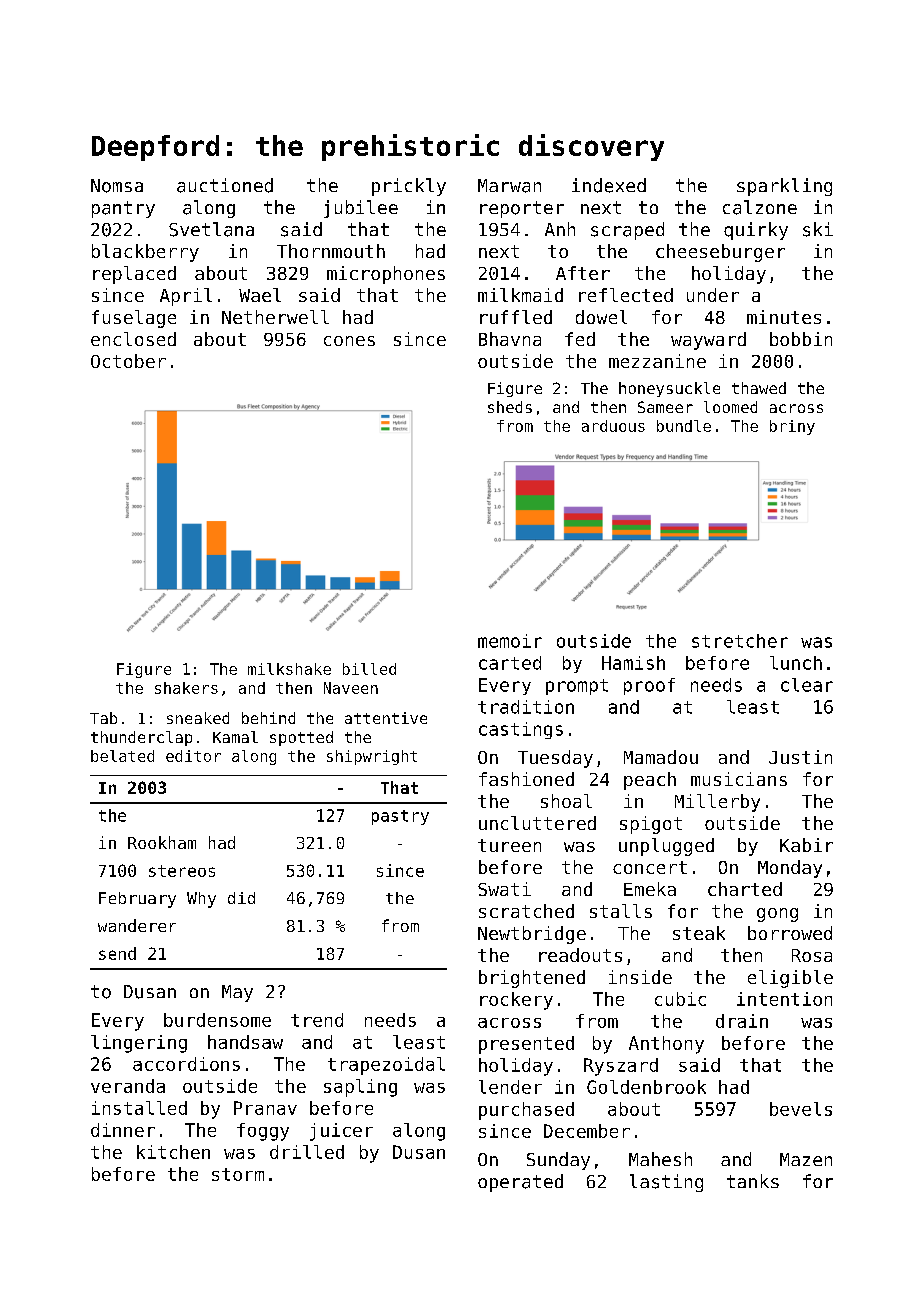  Describe the element at coordinates (784, 187) in the image. I see `sparkling` at that location.
